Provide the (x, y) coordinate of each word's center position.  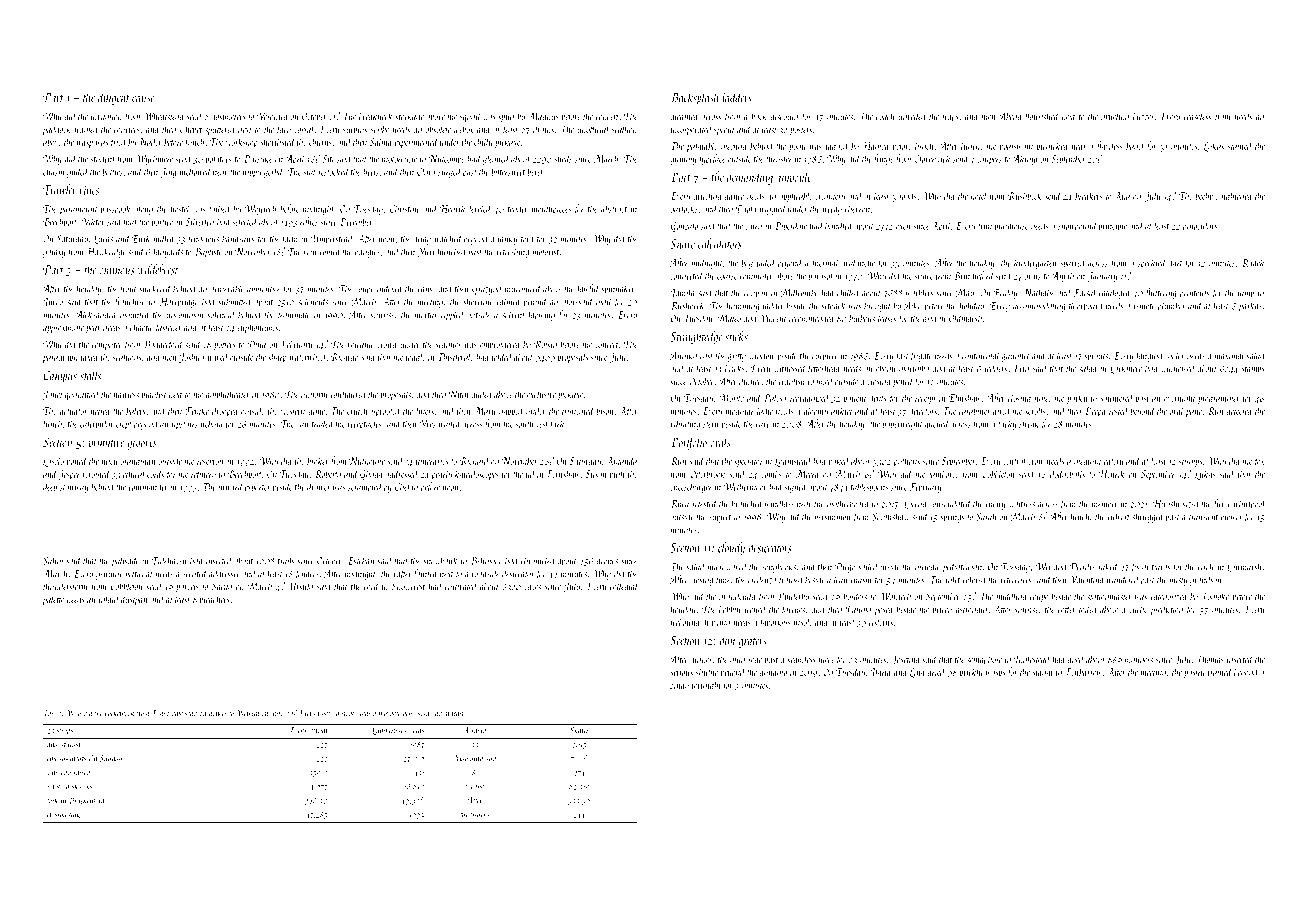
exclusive (541, 394)
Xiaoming (468, 759)
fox (1258, 461)
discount (785, 117)
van (303, 425)
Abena (1010, 116)
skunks (82, 786)
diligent (114, 98)
